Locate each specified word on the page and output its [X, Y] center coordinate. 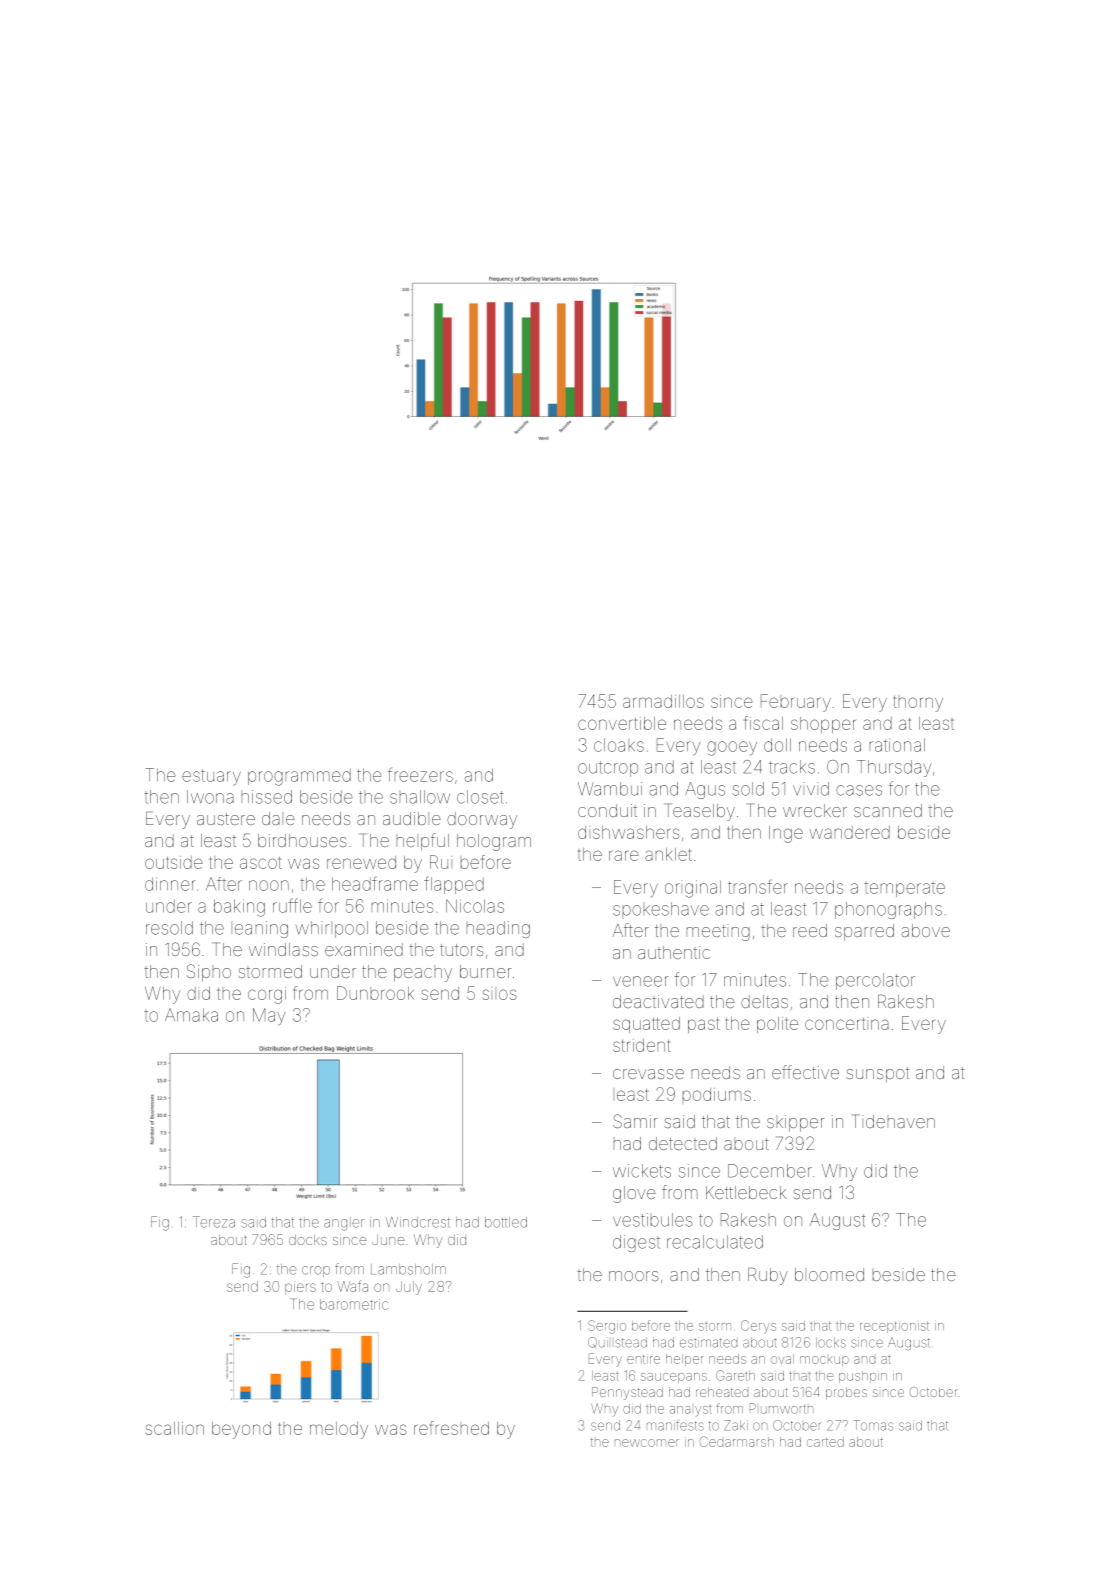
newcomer [647, 1443]
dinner [170, 884]
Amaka [191, 1015]
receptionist [894, 1327]
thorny [918, 704]
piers [300, 1287]
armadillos [663, 701]
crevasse [648, 1074]
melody [339, 1430]
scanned [888, 810]
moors [634, 1276]
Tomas [873, 1425]
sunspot [878, 1075]
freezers [420, 774]
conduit [607, 810]
